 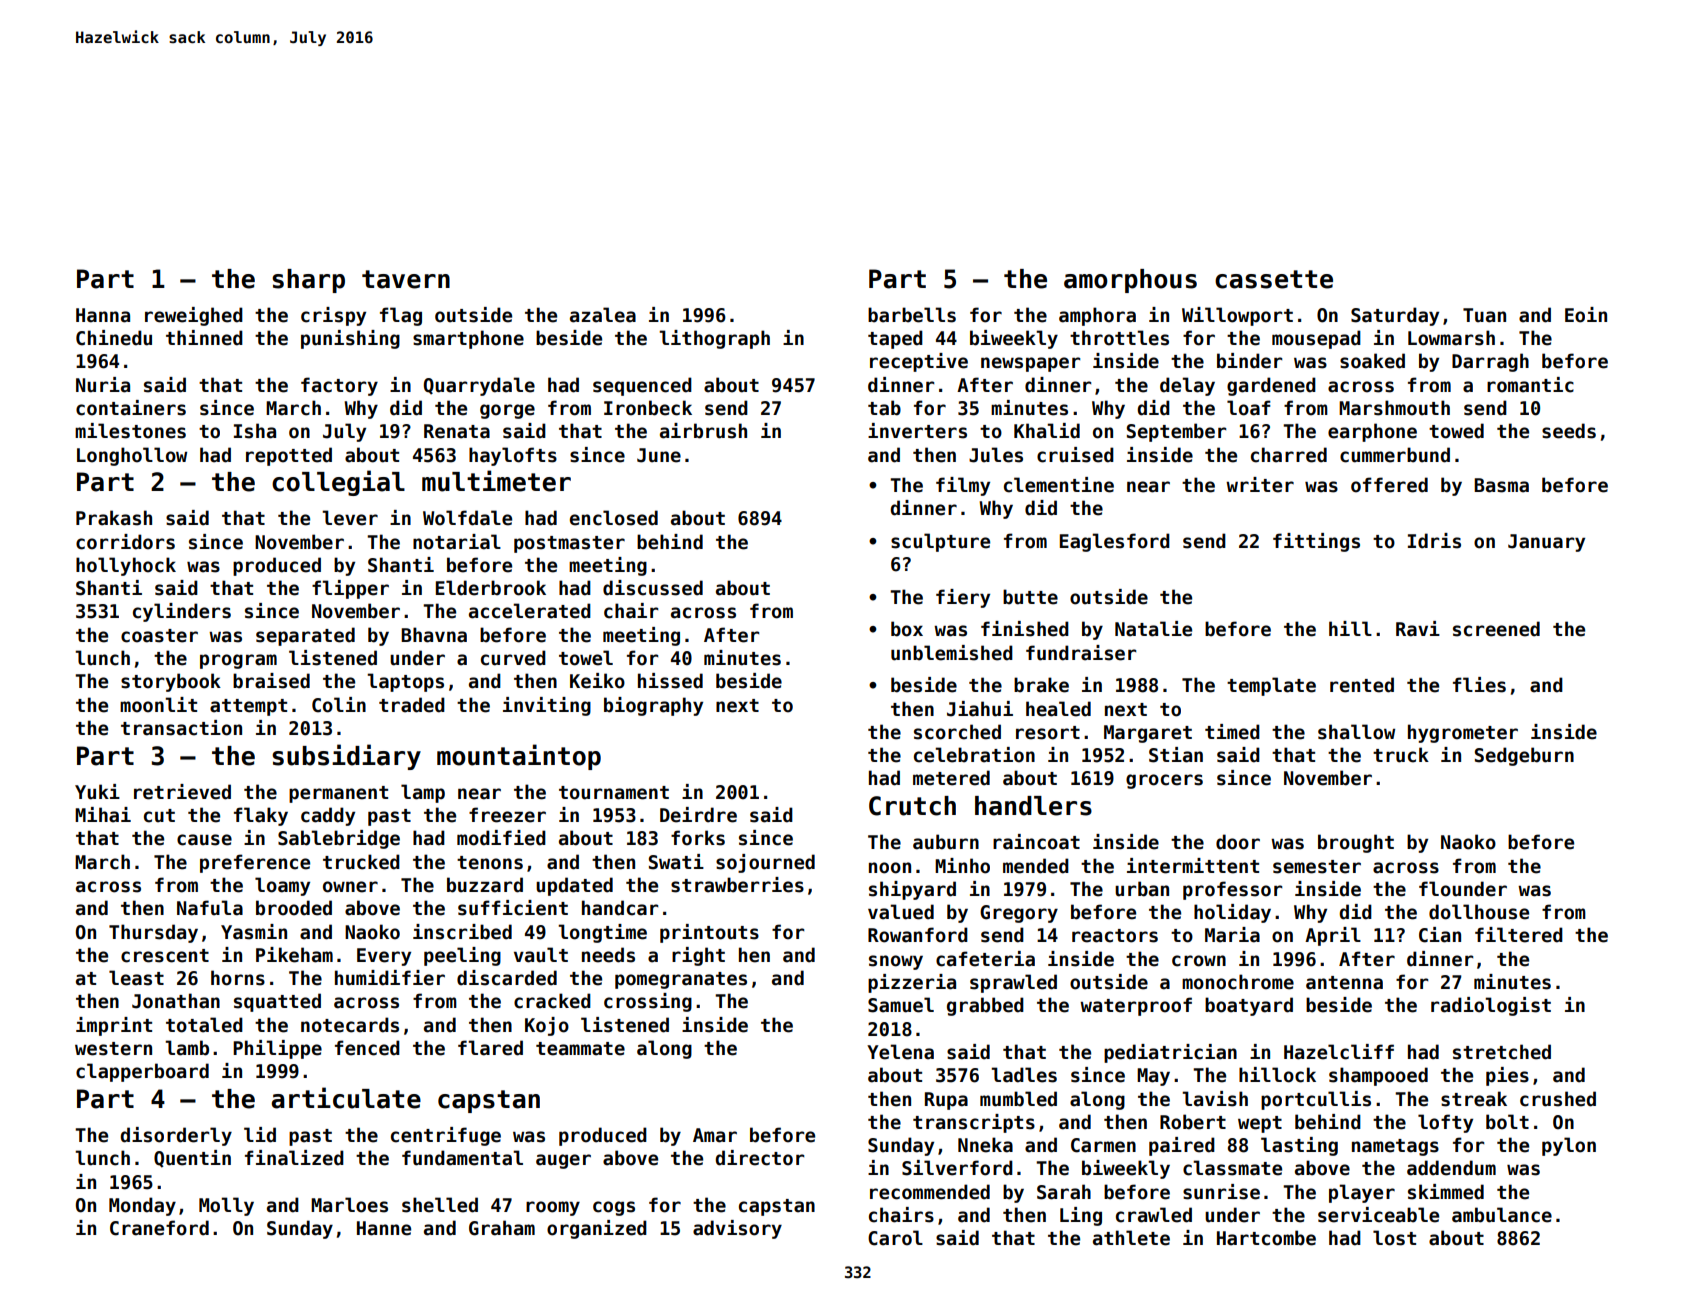 I want to click on lost, so click(x=1394, y=1238).
